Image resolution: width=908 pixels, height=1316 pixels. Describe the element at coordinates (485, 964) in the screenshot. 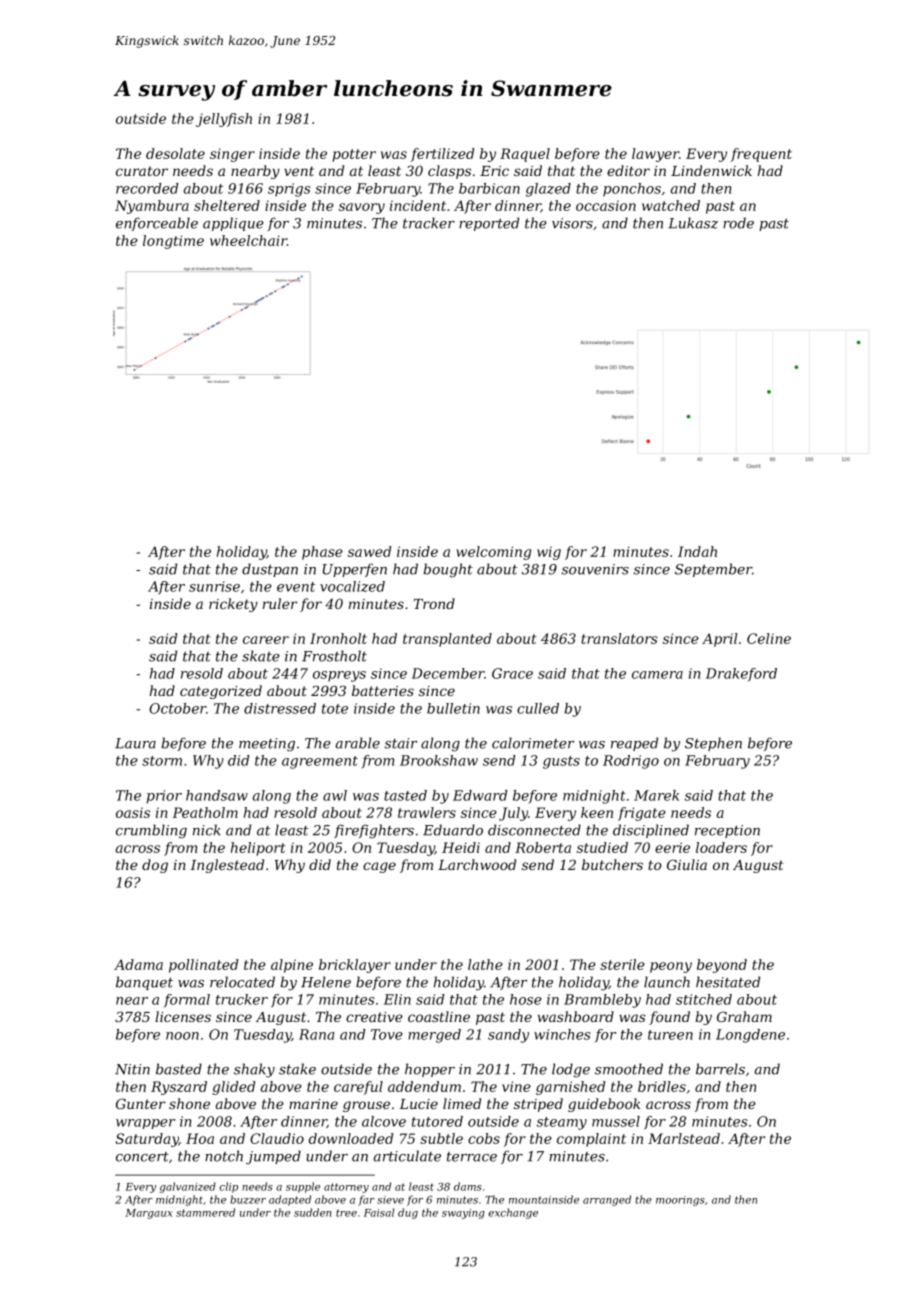

I see `lathe` at that location.
